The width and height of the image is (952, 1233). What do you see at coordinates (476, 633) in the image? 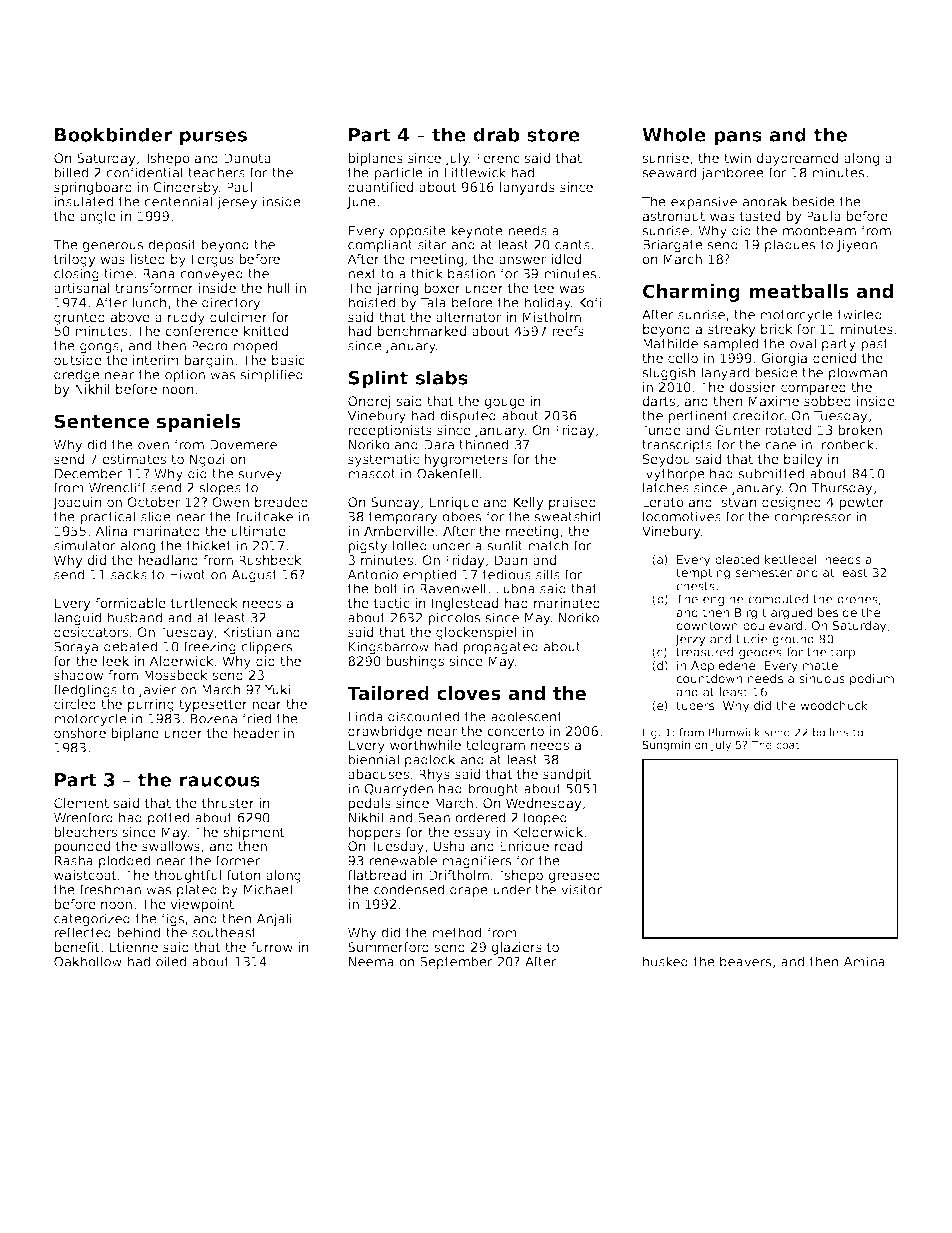
I see `glockenspiel` at bounding box center [476, 633].
